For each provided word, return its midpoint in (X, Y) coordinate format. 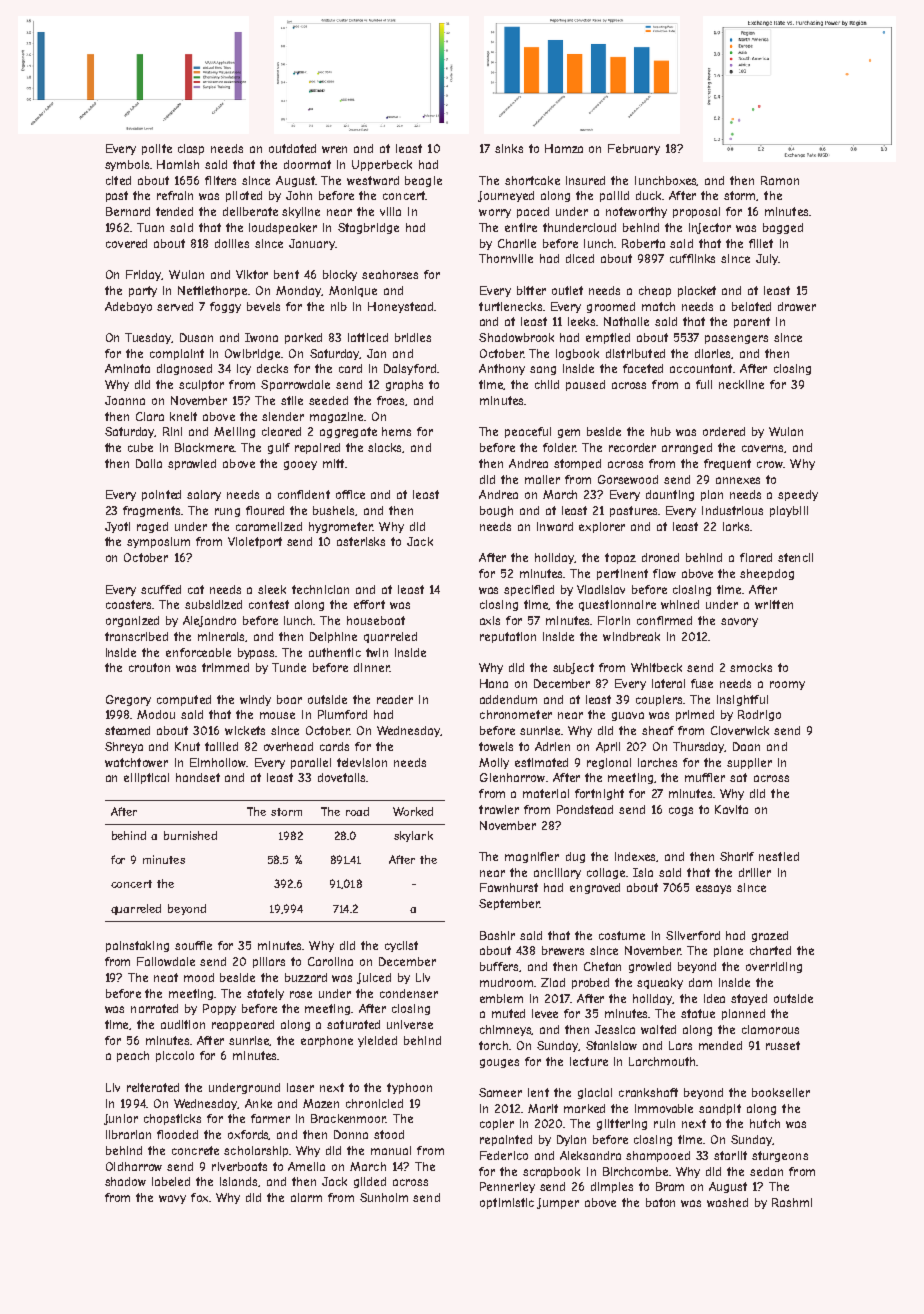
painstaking (137, 946)
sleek (272, 589)
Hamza (564, 148)
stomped (577, 464)
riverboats (239, 1166)
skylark (413, 836)
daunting (670, 495)
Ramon (780, 180)
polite (157, 149)
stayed (749, 999)
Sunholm (384, 1197)
